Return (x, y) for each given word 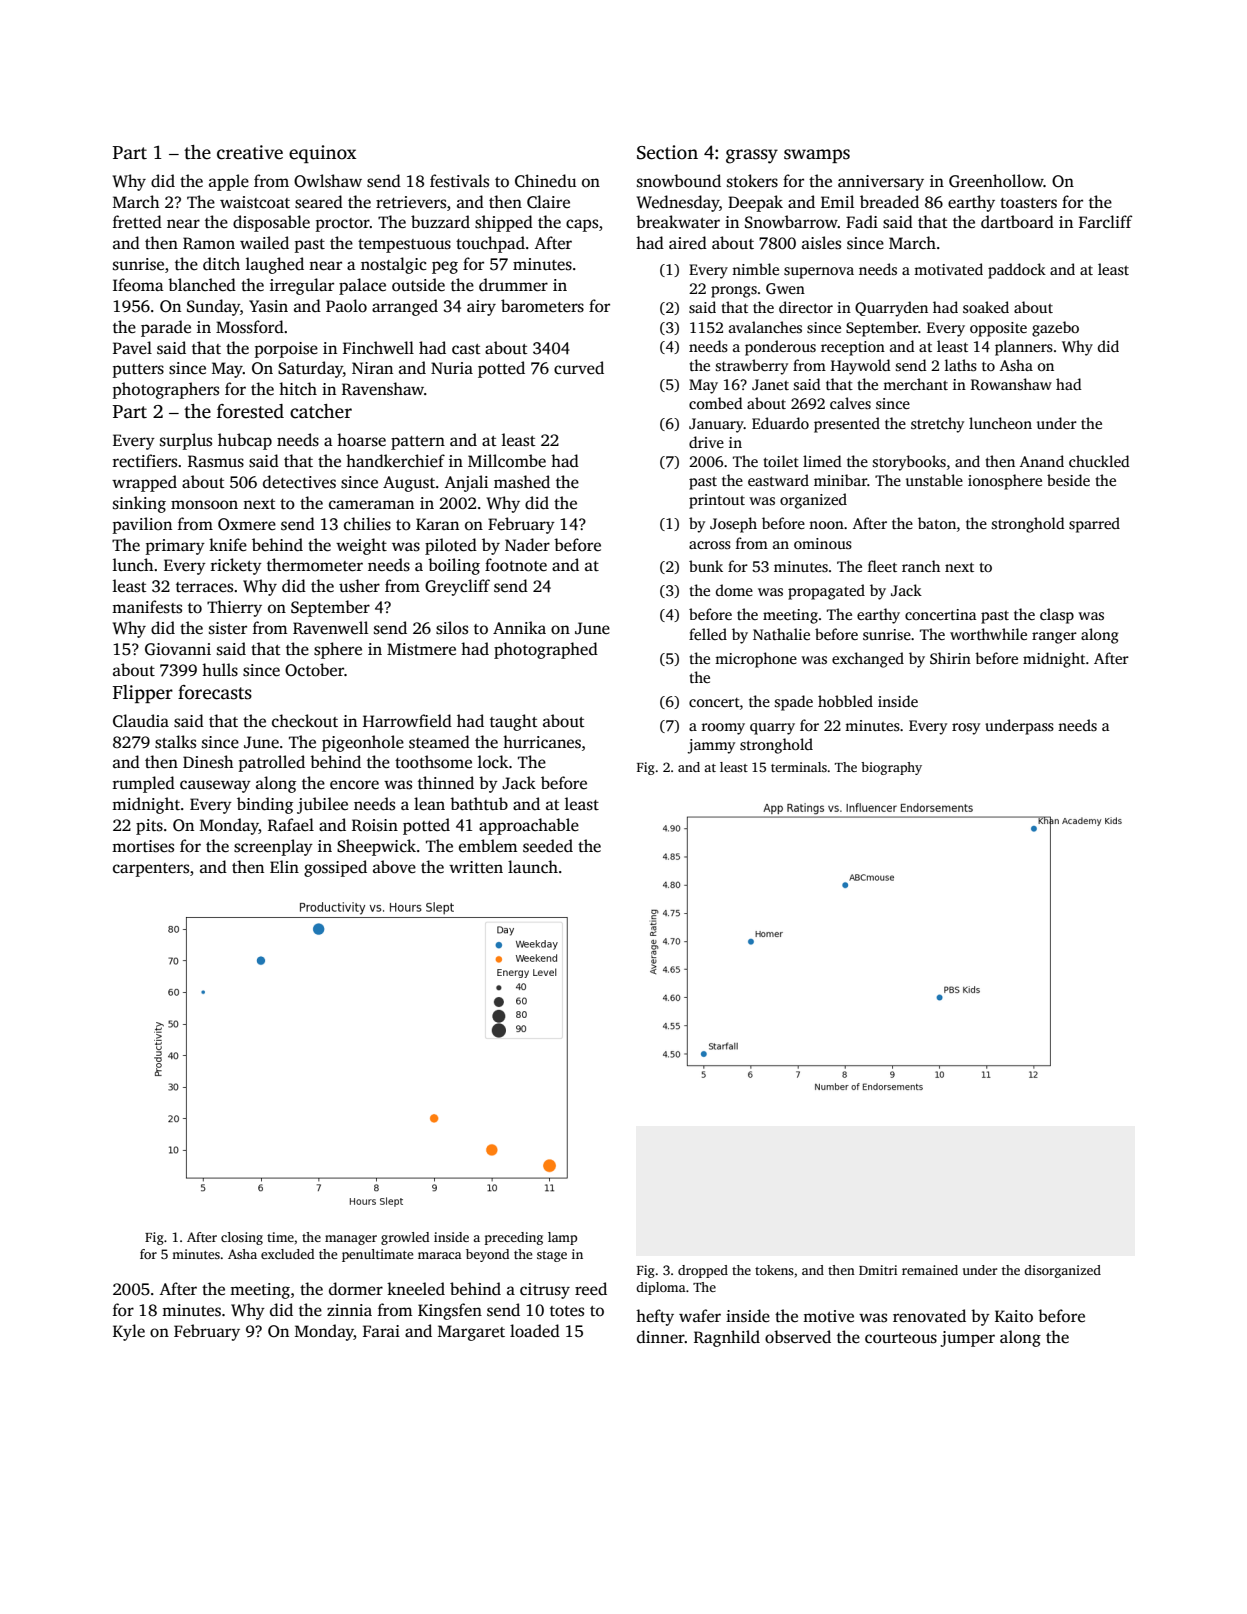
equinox (322, 154)
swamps (817, 156)
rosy (966, 729)
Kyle (129, 1332)
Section (667, 152)
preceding (514, 1238)
